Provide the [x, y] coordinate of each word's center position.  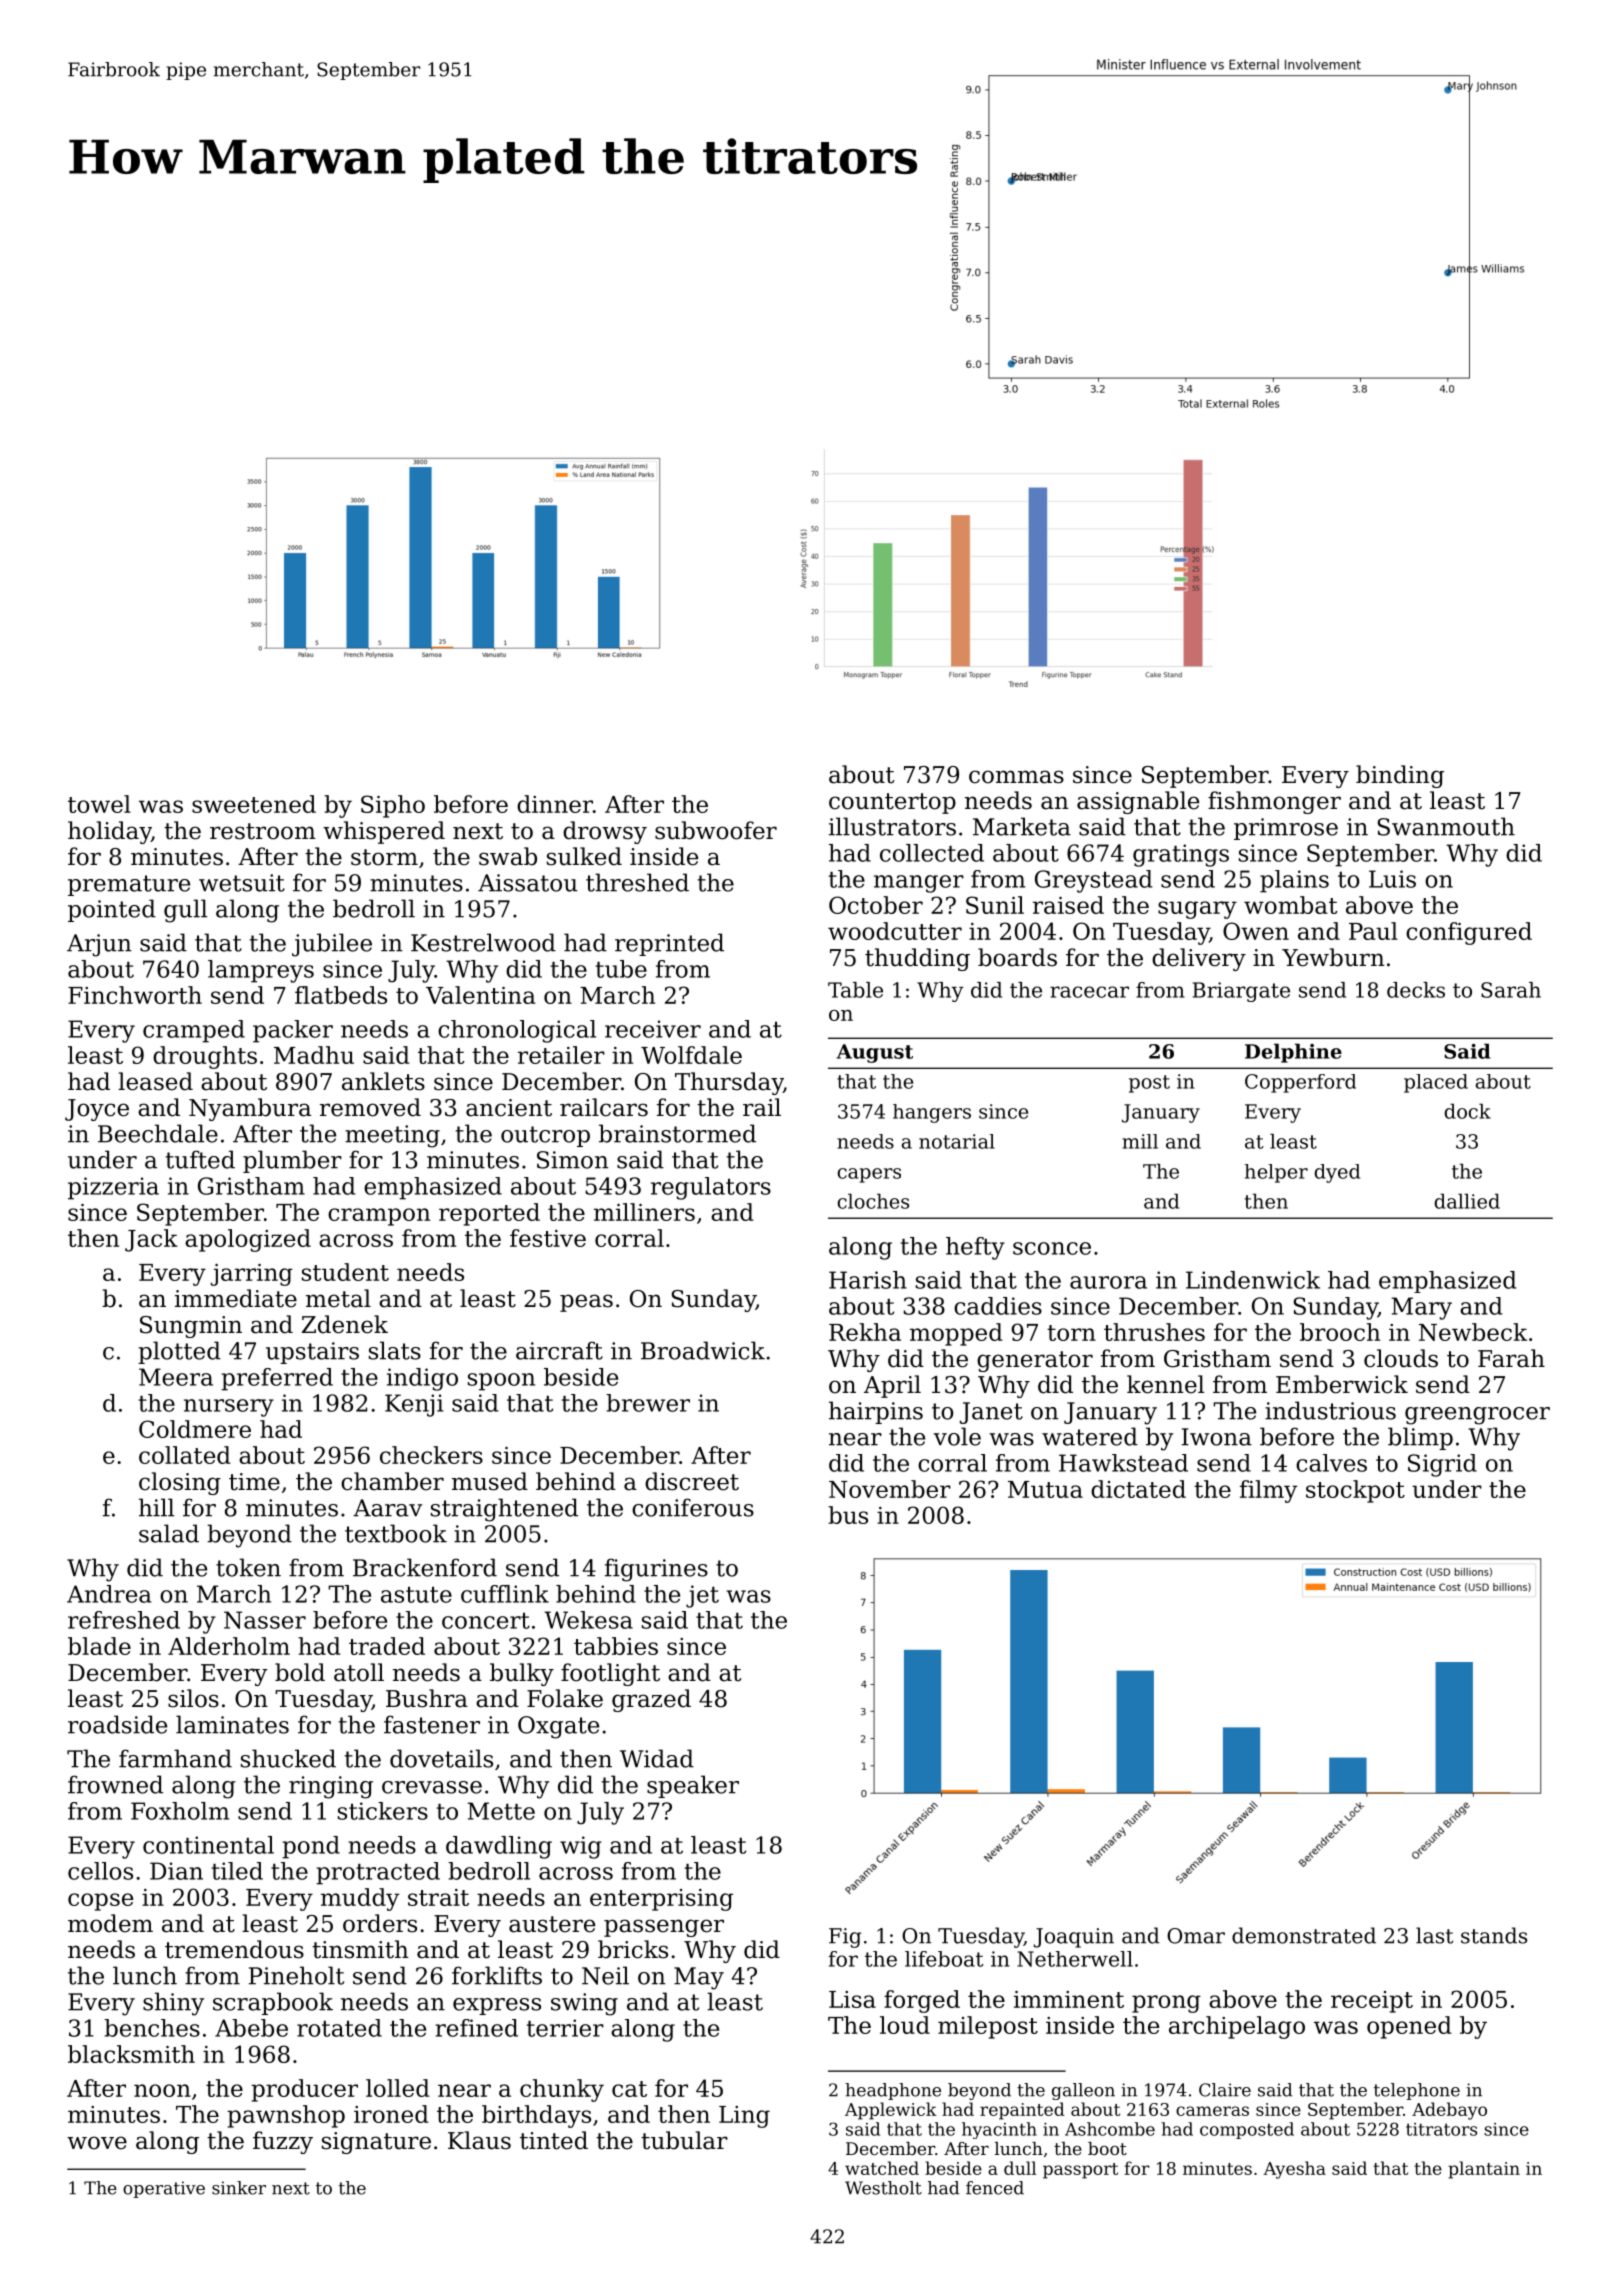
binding [1400, 776]
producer [304, 2090]
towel [99, 804]
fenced [995, 2188]
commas [1016, 777]
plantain [1484, 2170]
